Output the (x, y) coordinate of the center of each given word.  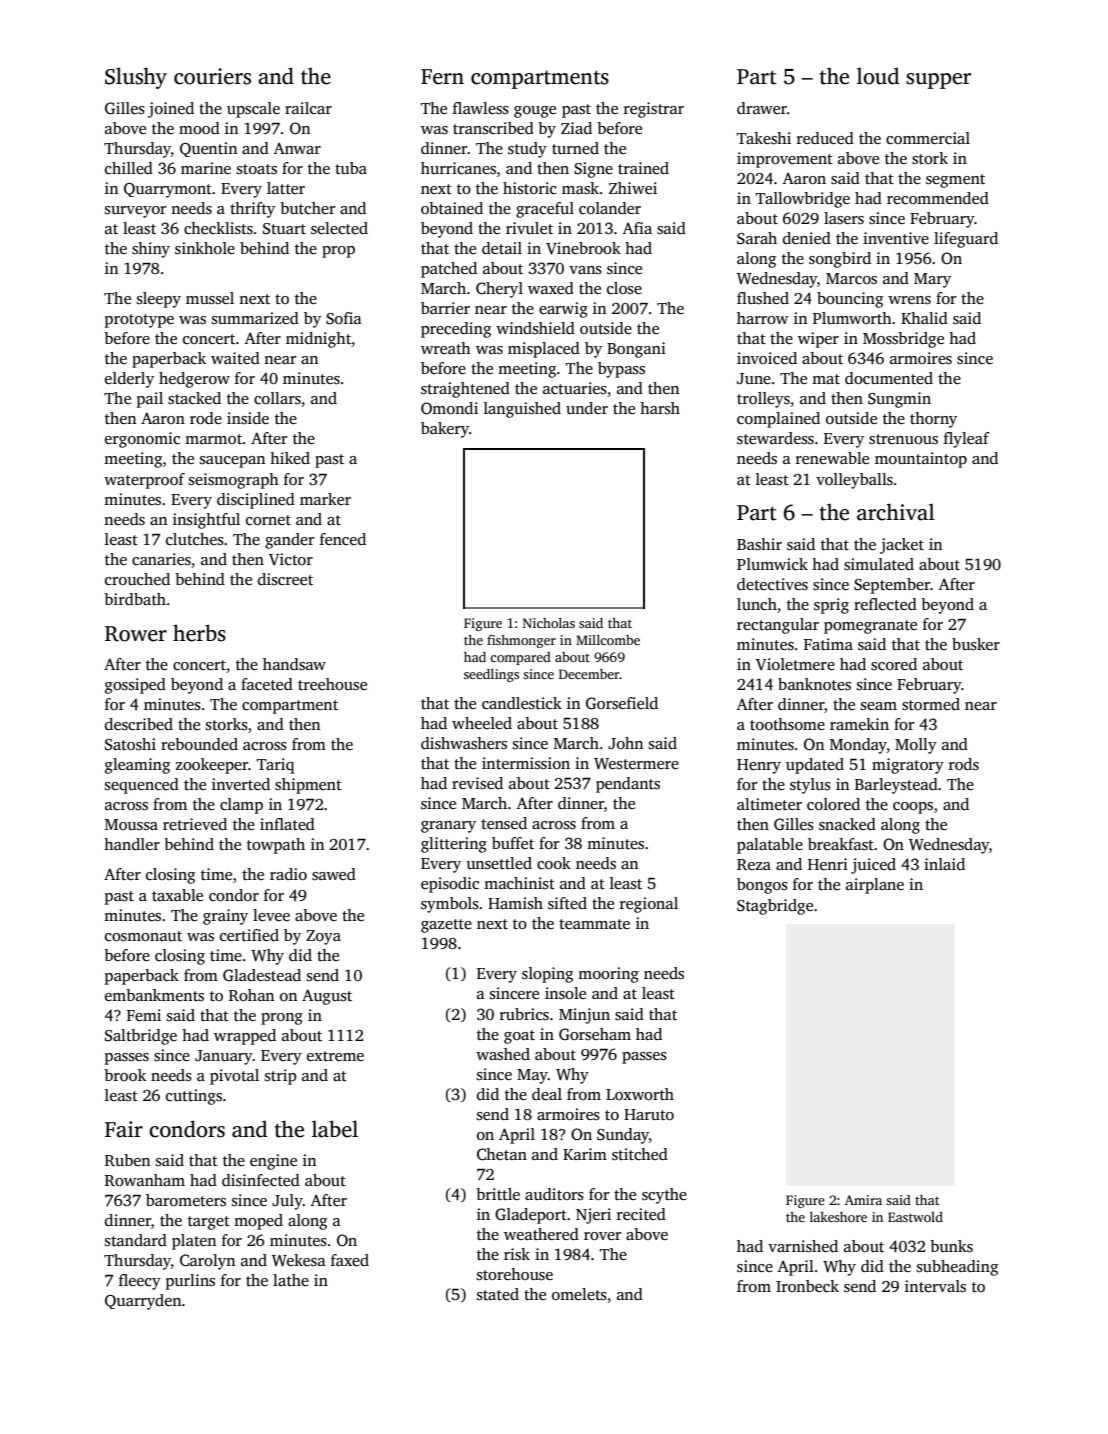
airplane (875, 886)
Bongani (636, 350)
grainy (225, 917)
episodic (450, 885)
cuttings (194, 1097)
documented (889, 378)
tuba (351, 168)
